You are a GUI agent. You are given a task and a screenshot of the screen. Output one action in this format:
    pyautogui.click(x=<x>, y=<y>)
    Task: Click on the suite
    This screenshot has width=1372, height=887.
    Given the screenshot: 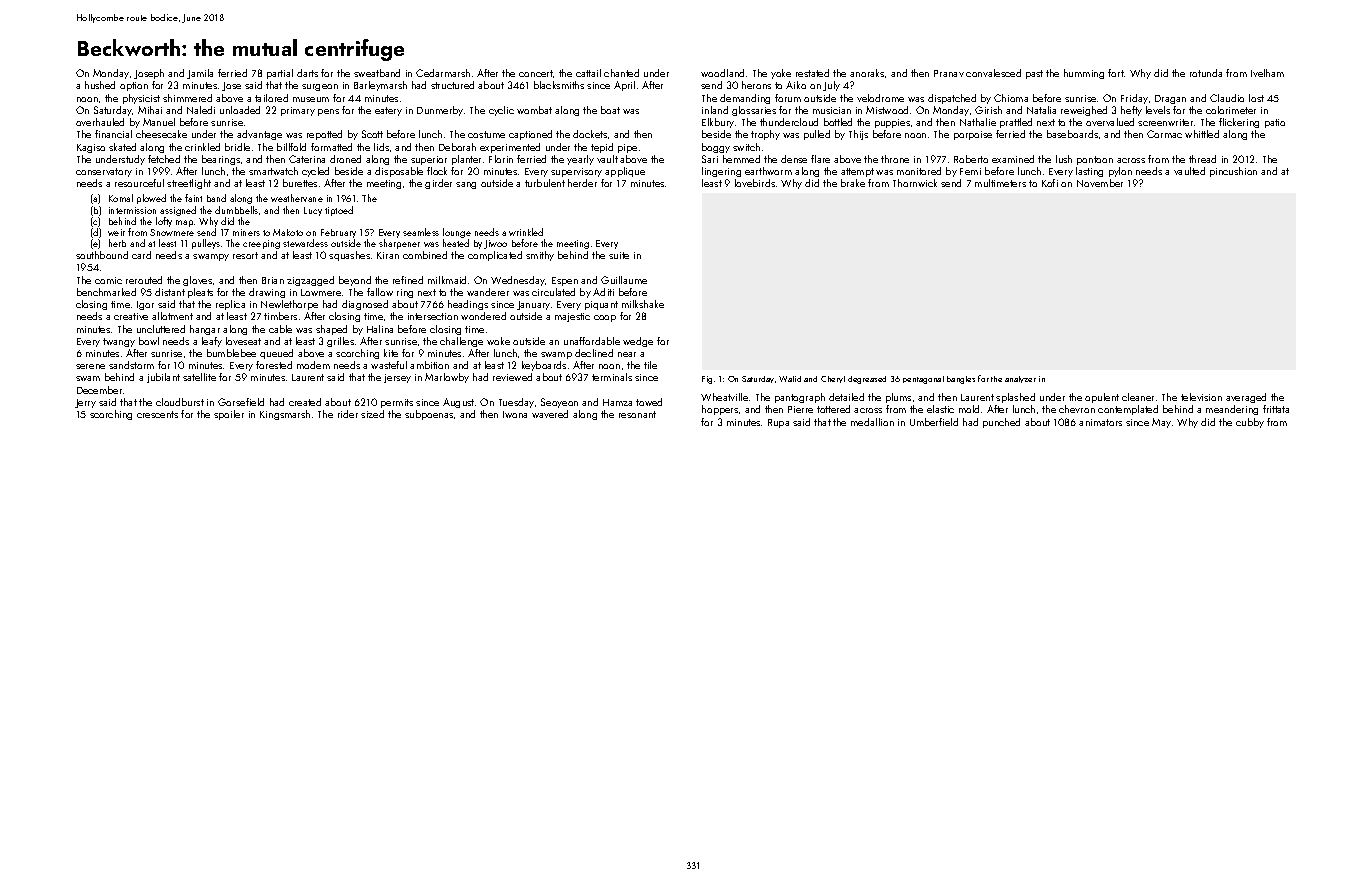 What is the action you would take?
    pyautogui.click(x=619, y=255)
